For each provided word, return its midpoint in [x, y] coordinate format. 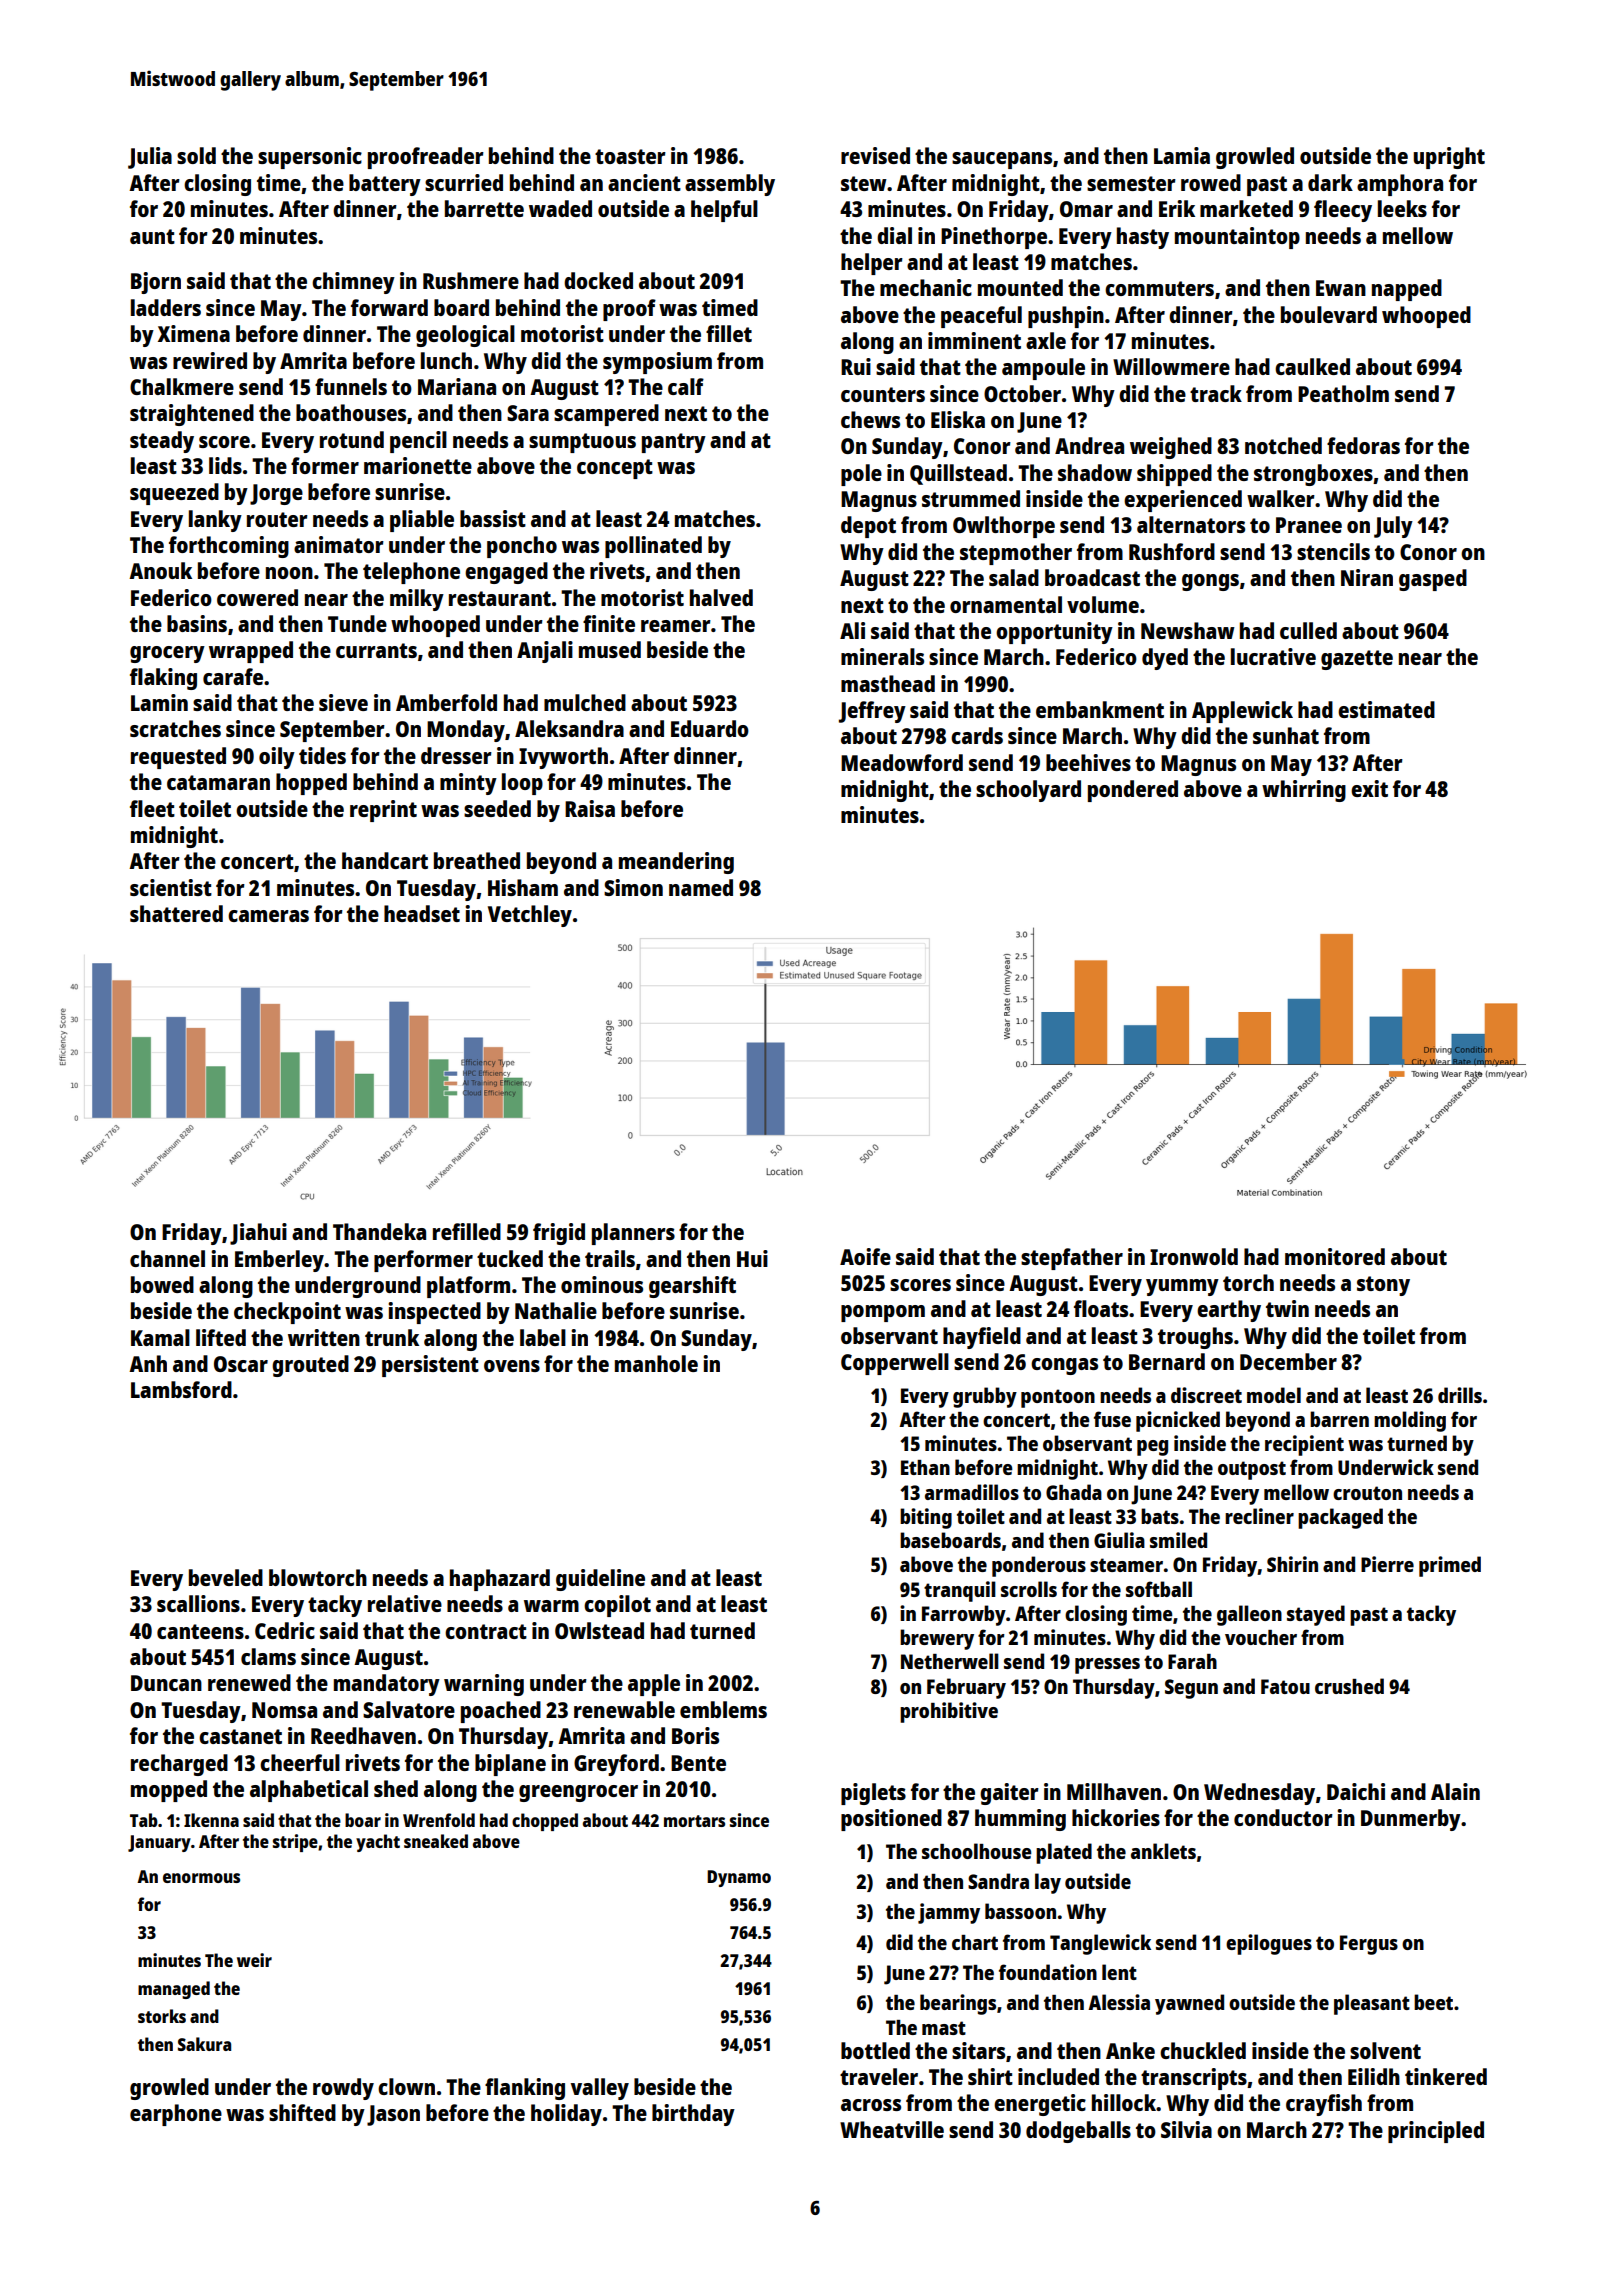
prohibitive [949, 1712]
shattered [176, 913]
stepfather [1072, 1259]
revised [875, 155]
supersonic [310, 158]
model [1274, 1395]
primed [1450, 1566]
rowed [1211, 182]
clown [406, 2086]
